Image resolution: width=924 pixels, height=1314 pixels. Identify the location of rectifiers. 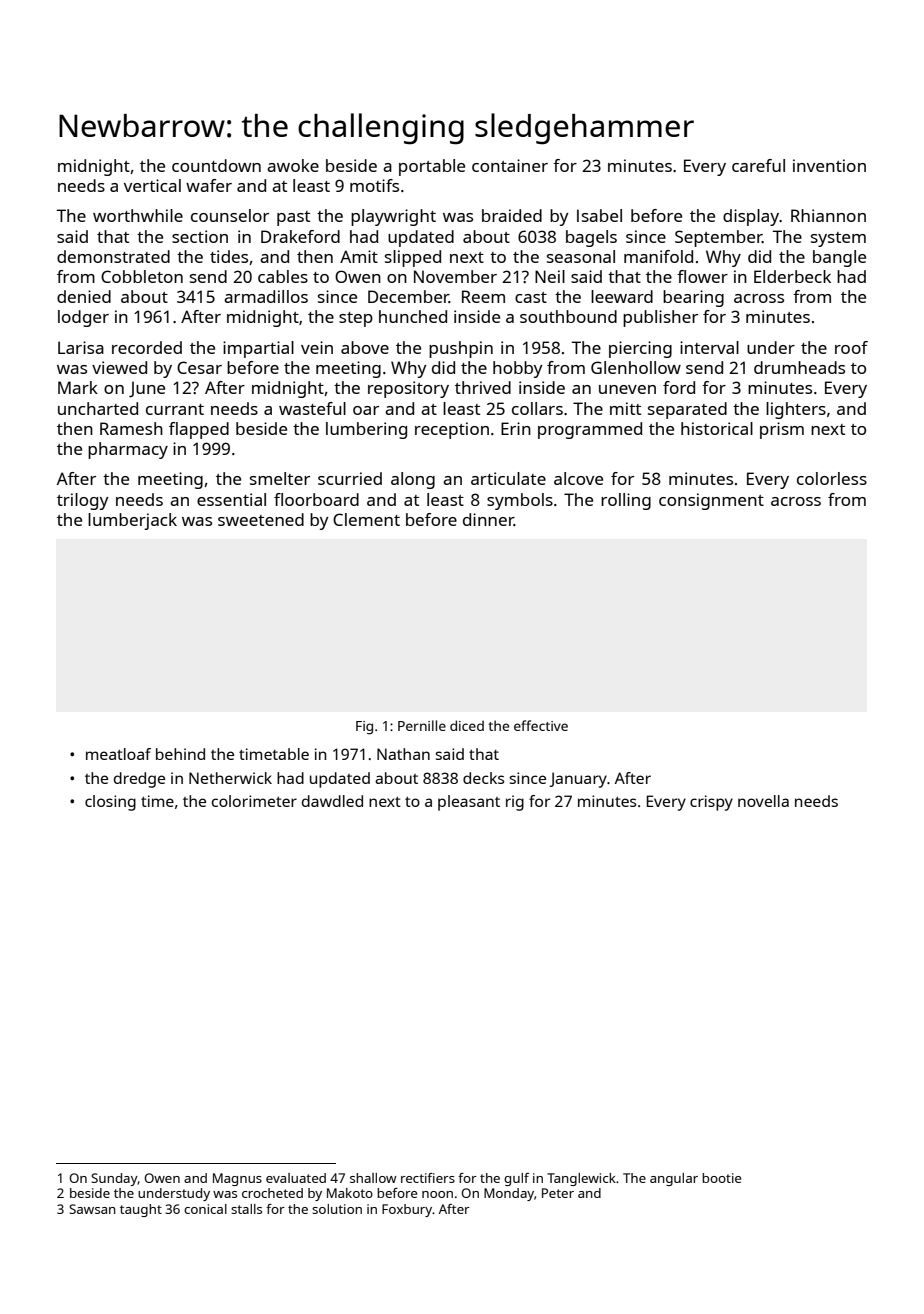
(428, 1178).
